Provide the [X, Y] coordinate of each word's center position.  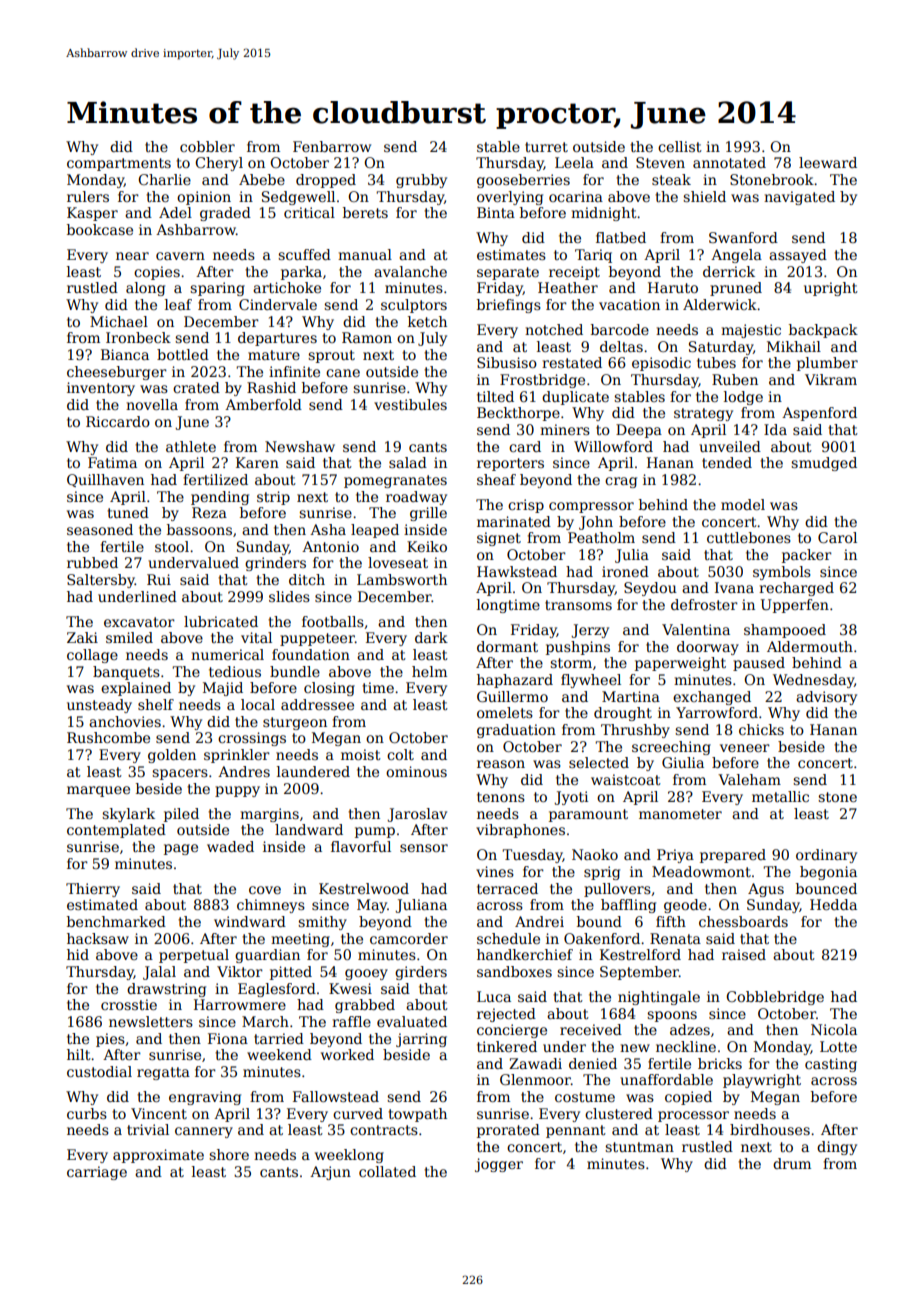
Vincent [159, 1113]
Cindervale [278, 304]
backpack [823, 331]
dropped [326, 181]
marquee [98, 791]
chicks [761, 729]
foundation [311, 654]
